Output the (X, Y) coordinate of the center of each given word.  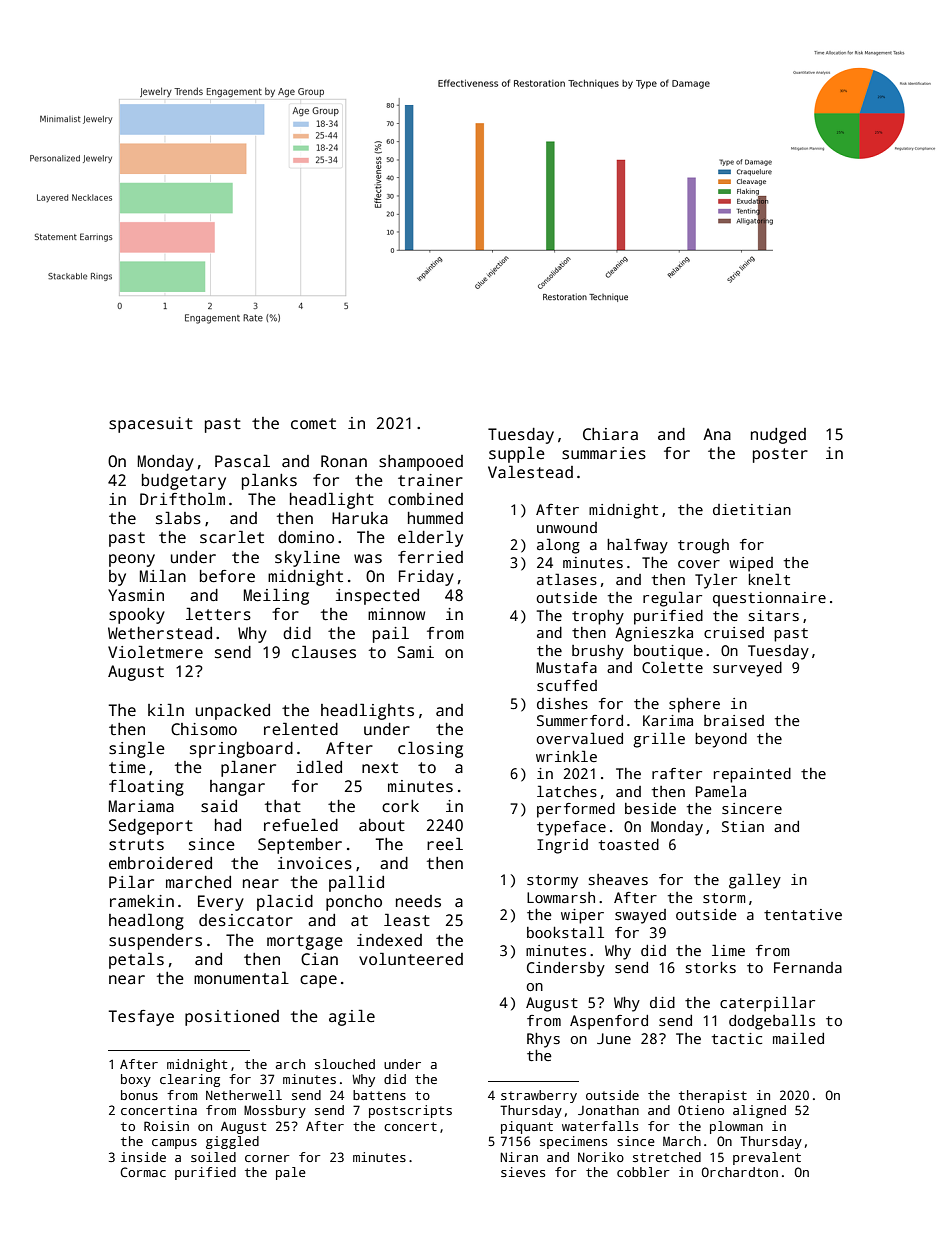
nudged (778, 436)
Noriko (601, 1157)
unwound (567, 527)
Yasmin (136, 595)
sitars (773, 615)
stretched (667, 1157)
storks (710, 967)
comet (313, 424)
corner (267, 1158)
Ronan (344, 461)
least (407, 920)
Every (221, 903)
